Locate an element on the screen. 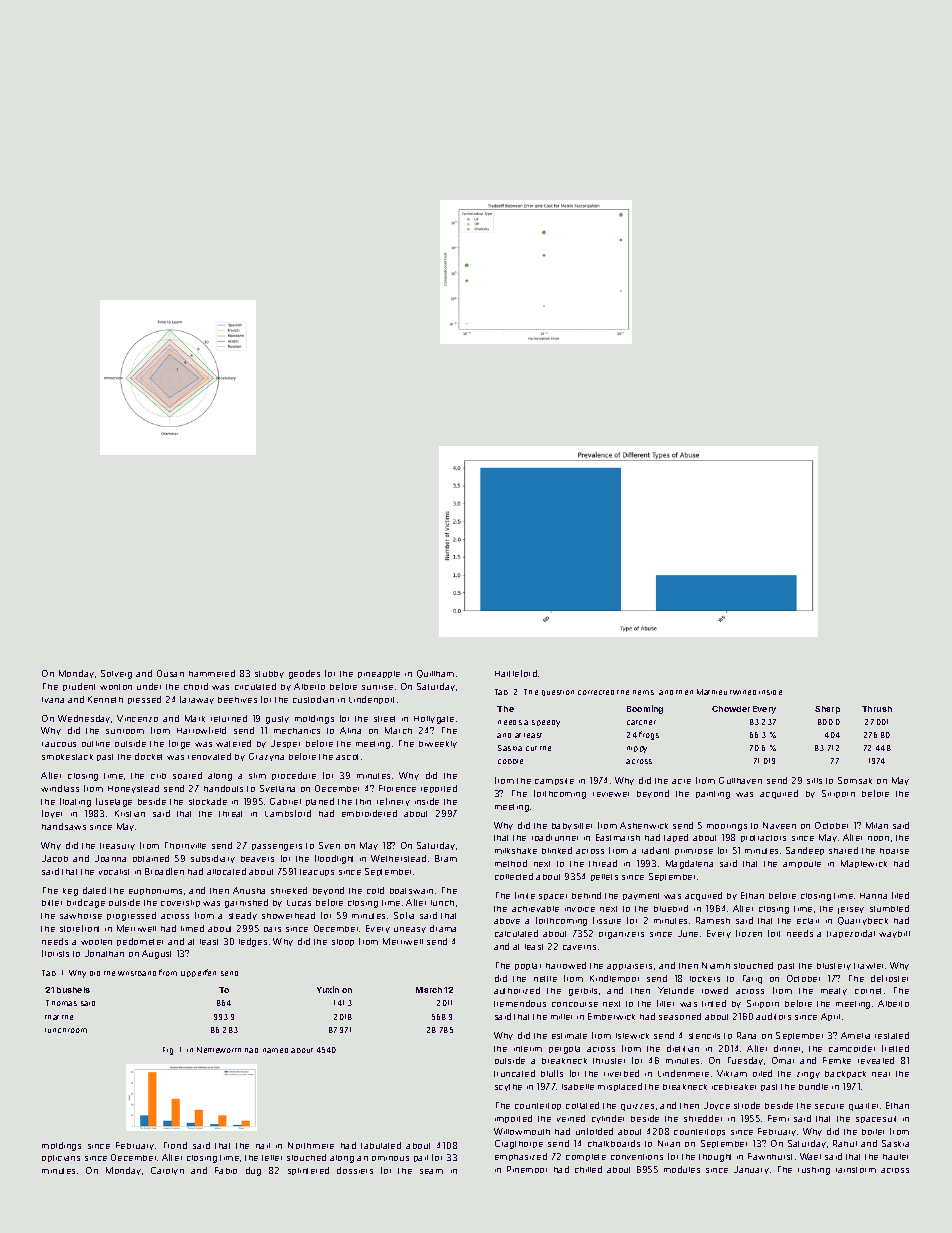 Image resolution: width=952 pixels, height=1233 pixels. Hanna is located at coordinates (873, 896).
